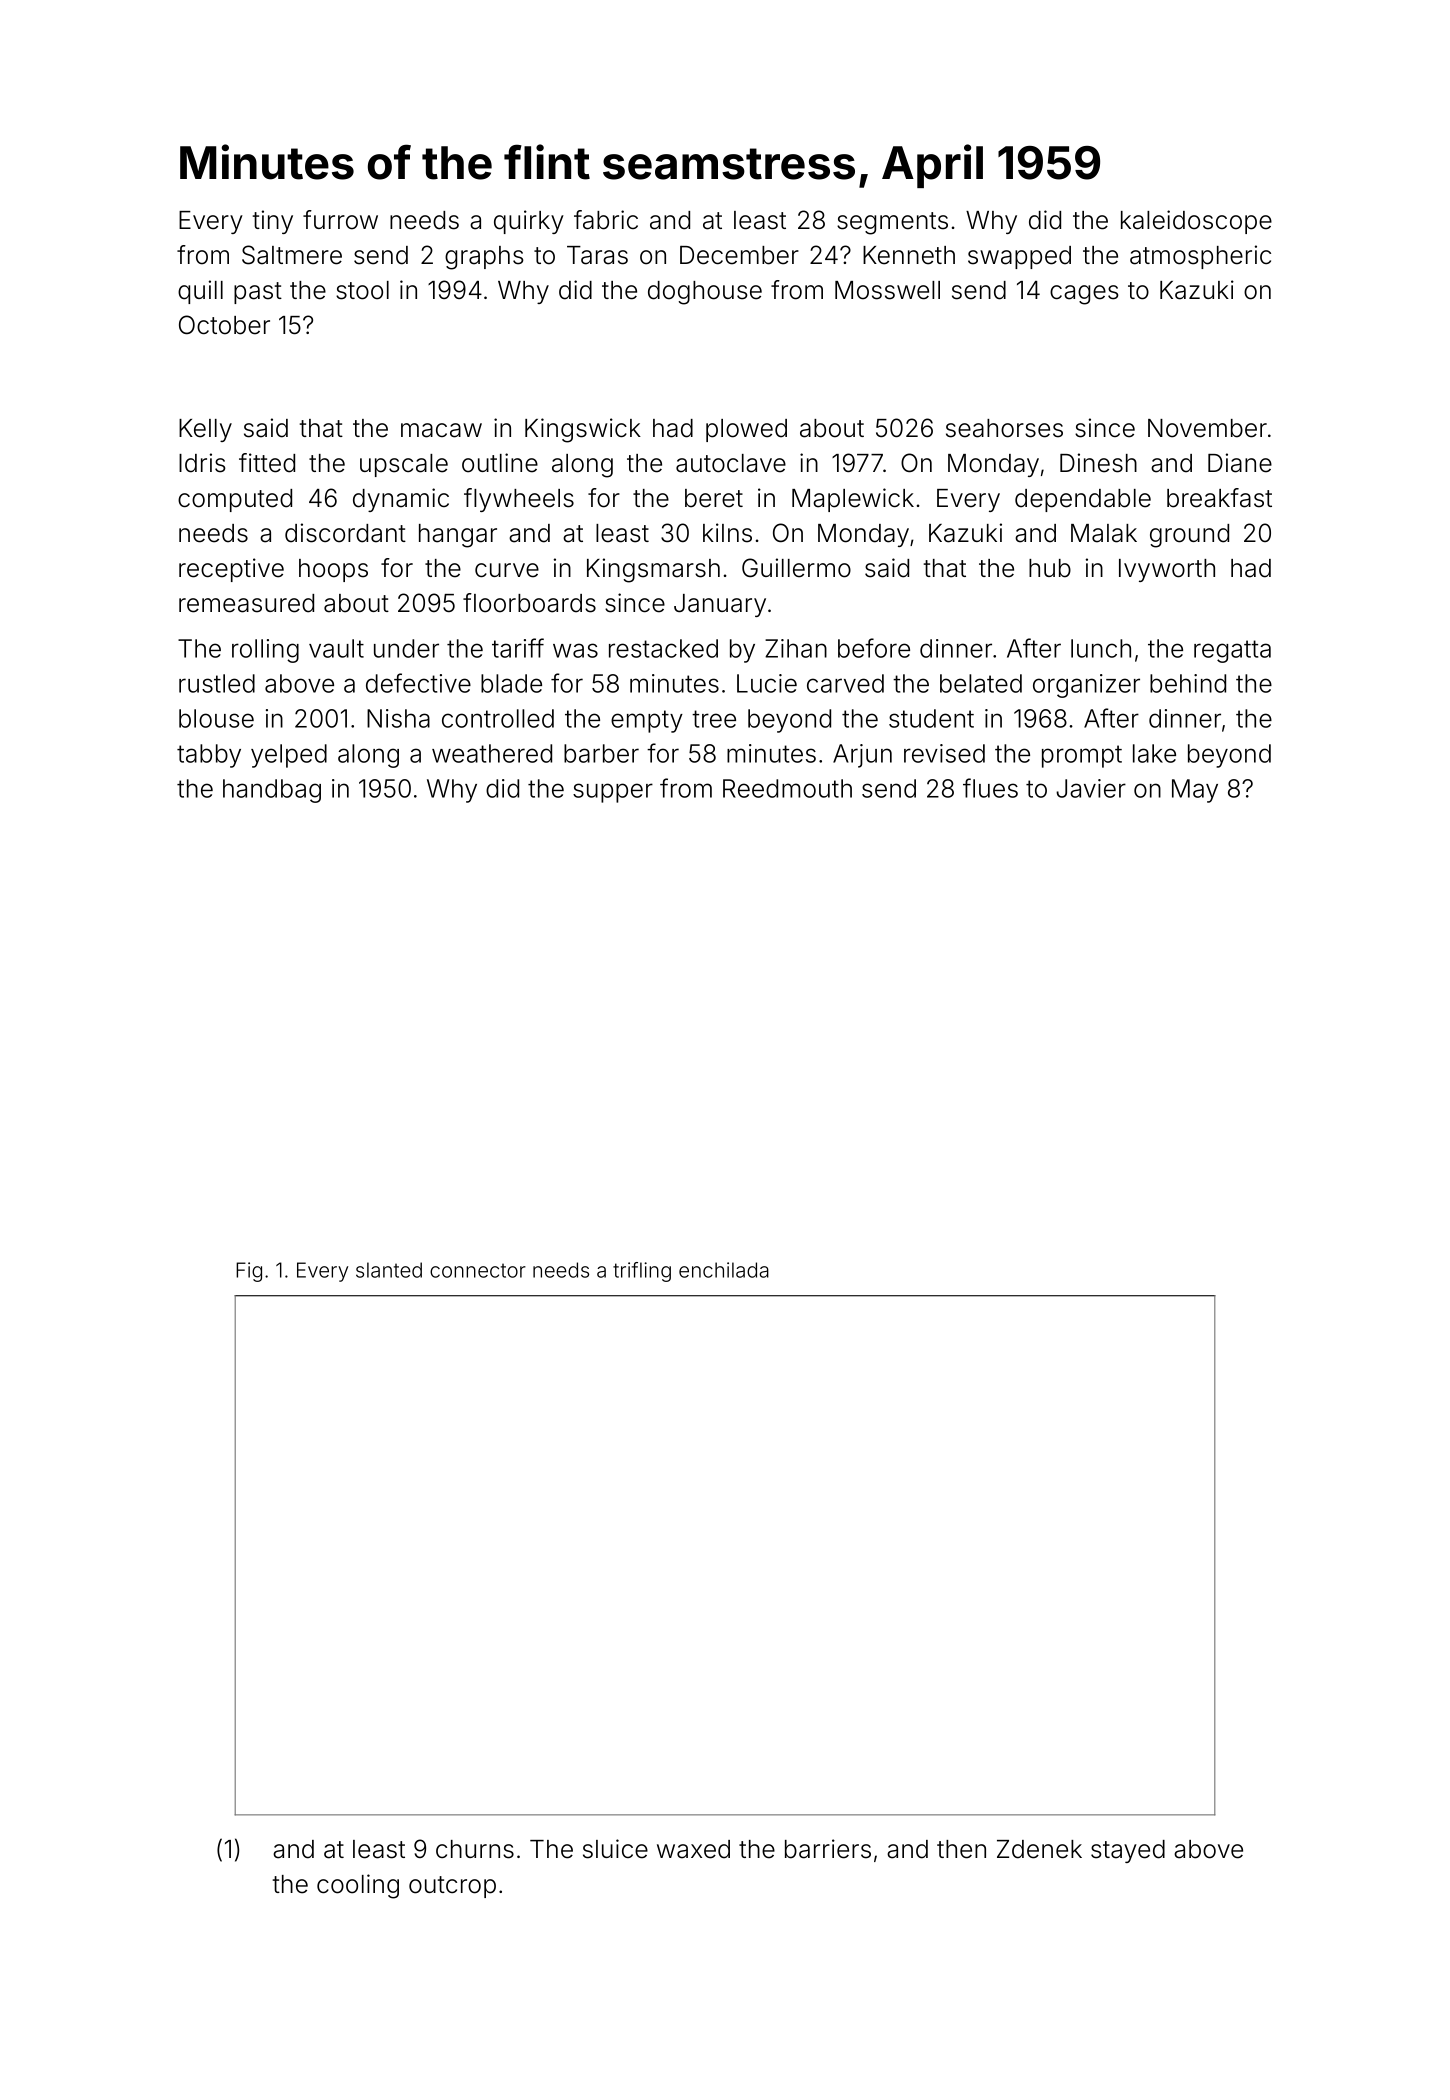 This document has width=1450, height=2100. Describe the element at coordinates (663, 648) in the document. I see `restacked` at that location.
